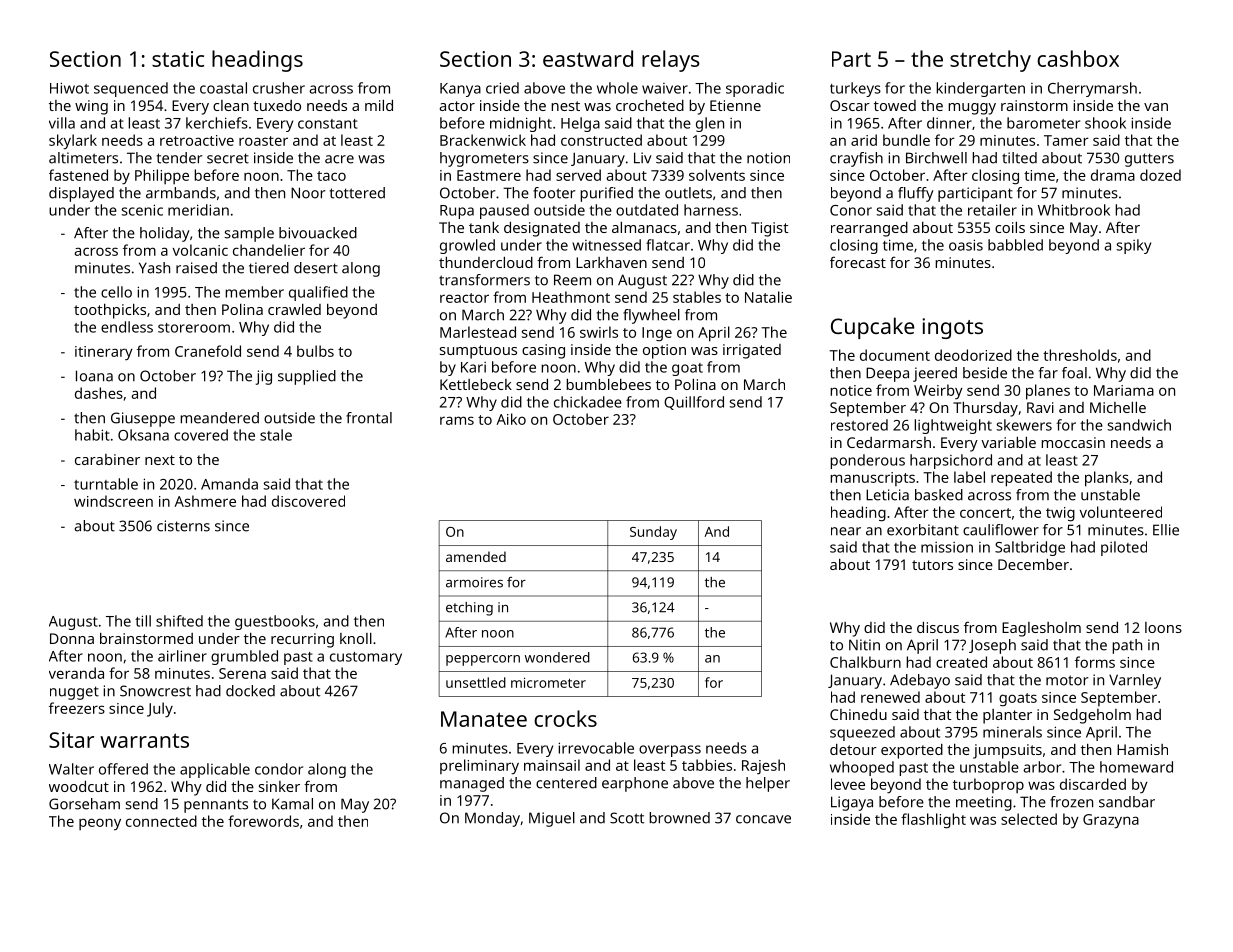 This document has width=1233, height=952. Describe the element at coordinates (457, 212) in the document. I see `Rupa` at that location.
